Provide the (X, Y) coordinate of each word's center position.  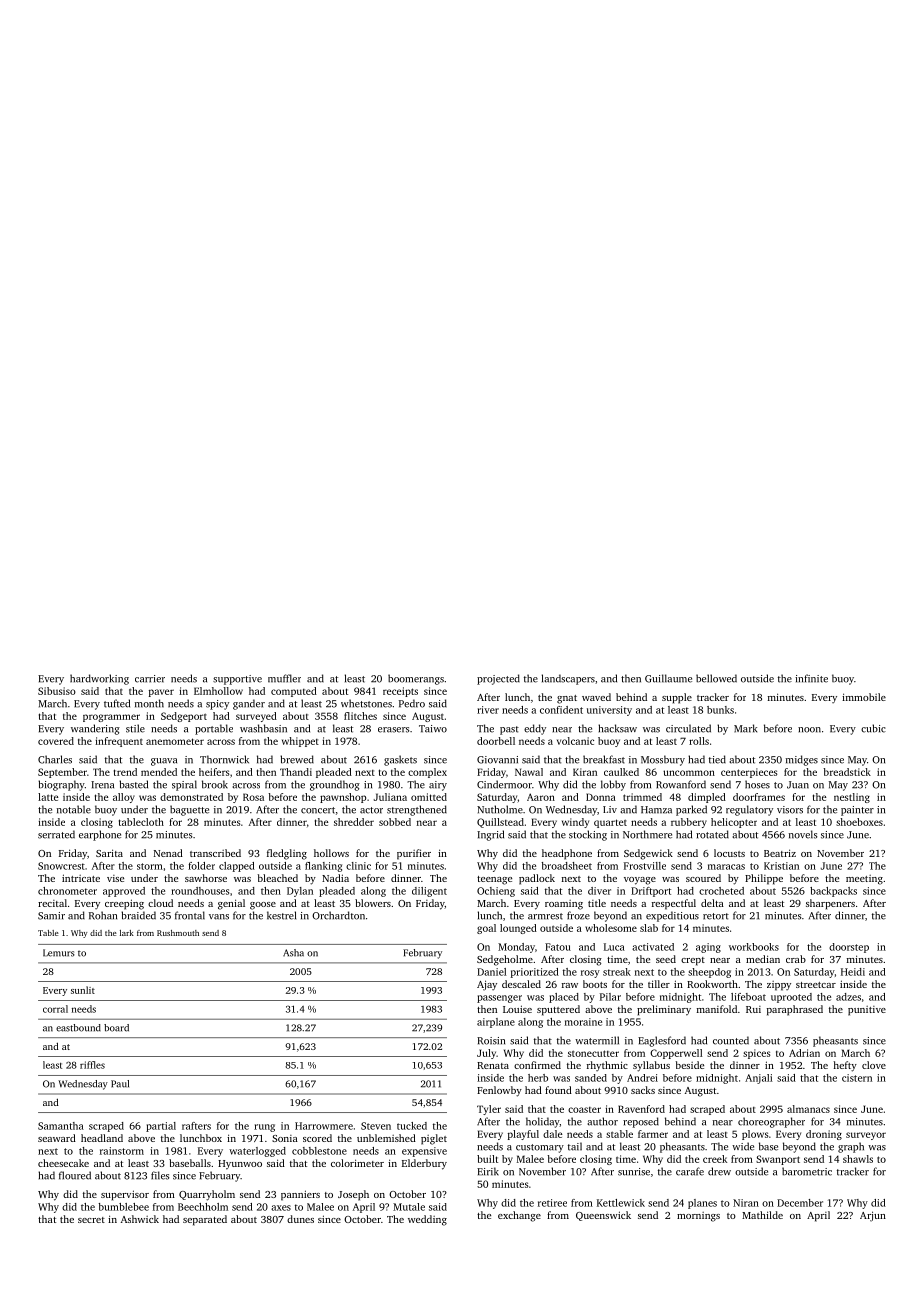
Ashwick (140, 1219)
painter (857, 811)
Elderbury (424, 1164)
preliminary (664, 1010)
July (487, 1054)
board (116, 1028)
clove (874, 1065)
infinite (811, 678)
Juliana (390, 797)
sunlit (83, 990)
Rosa (253, 797)
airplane (496, 1023)
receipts (400, 692)
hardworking (99, 679)
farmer (653, 1134)
